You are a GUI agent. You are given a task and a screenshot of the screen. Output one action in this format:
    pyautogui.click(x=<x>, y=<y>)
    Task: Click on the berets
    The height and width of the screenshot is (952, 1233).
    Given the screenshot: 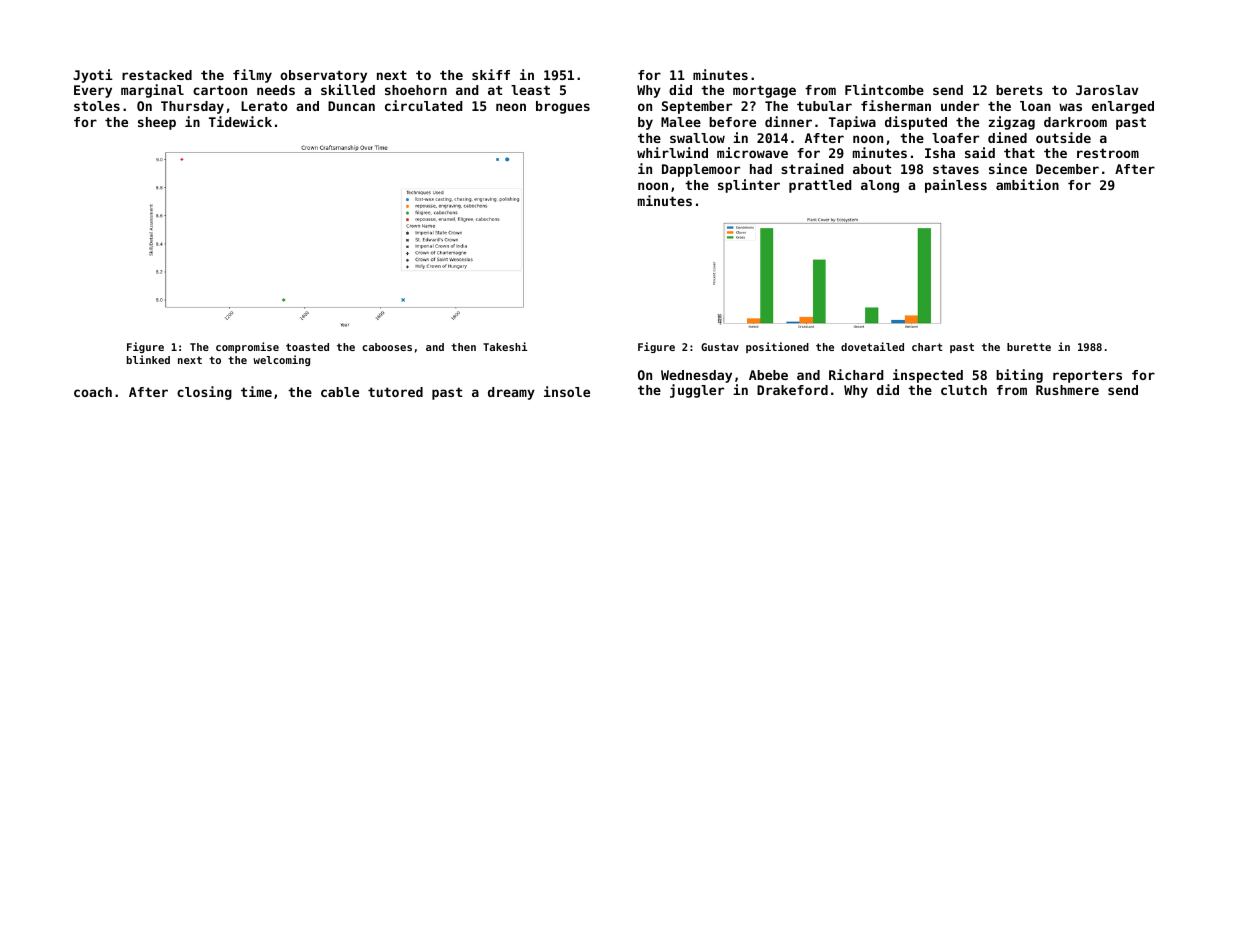 What is the action you would take?
    pyautogui.click(x=1019, y=90)
